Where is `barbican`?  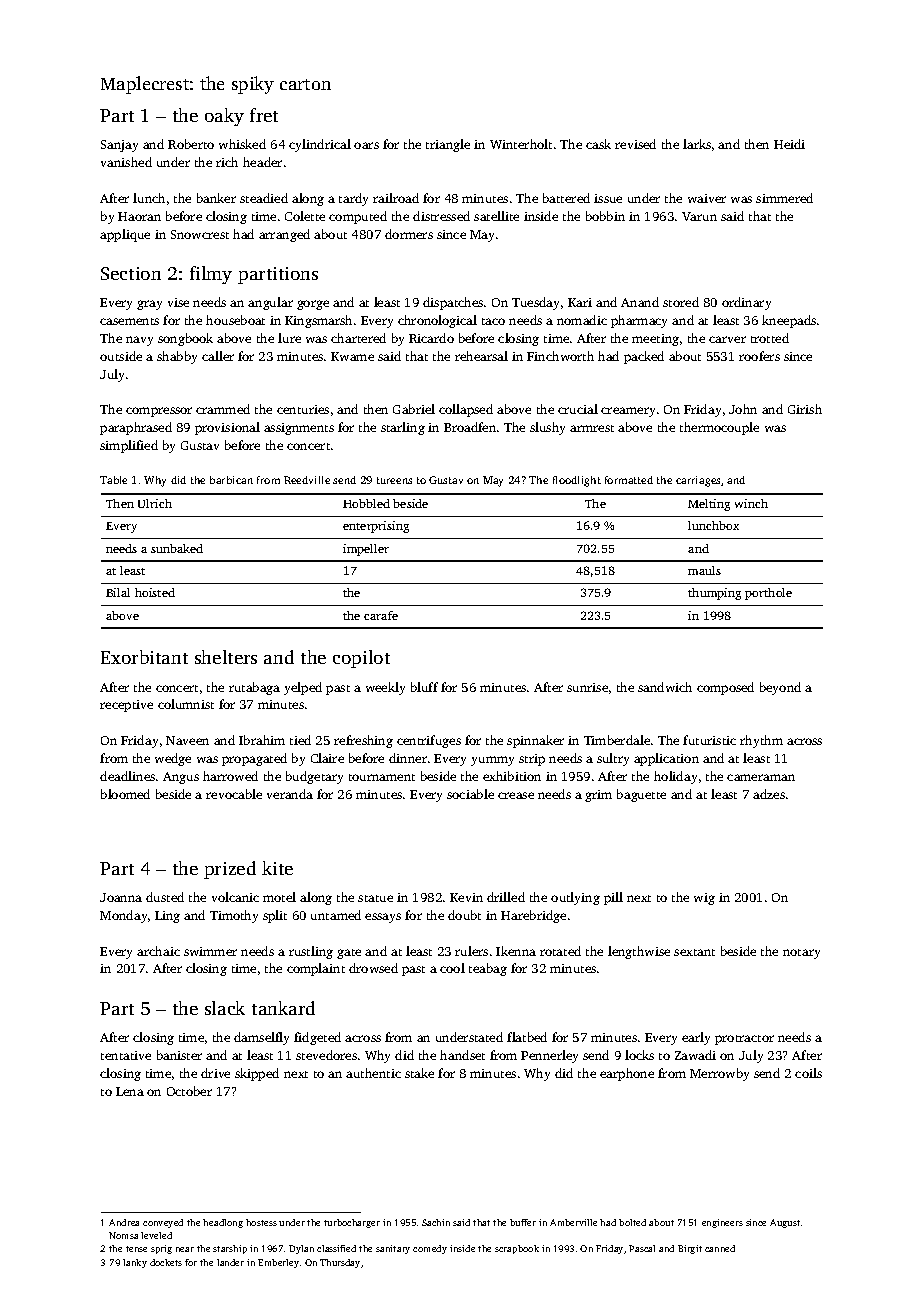
barbican is located at coordinates (231, 480).
